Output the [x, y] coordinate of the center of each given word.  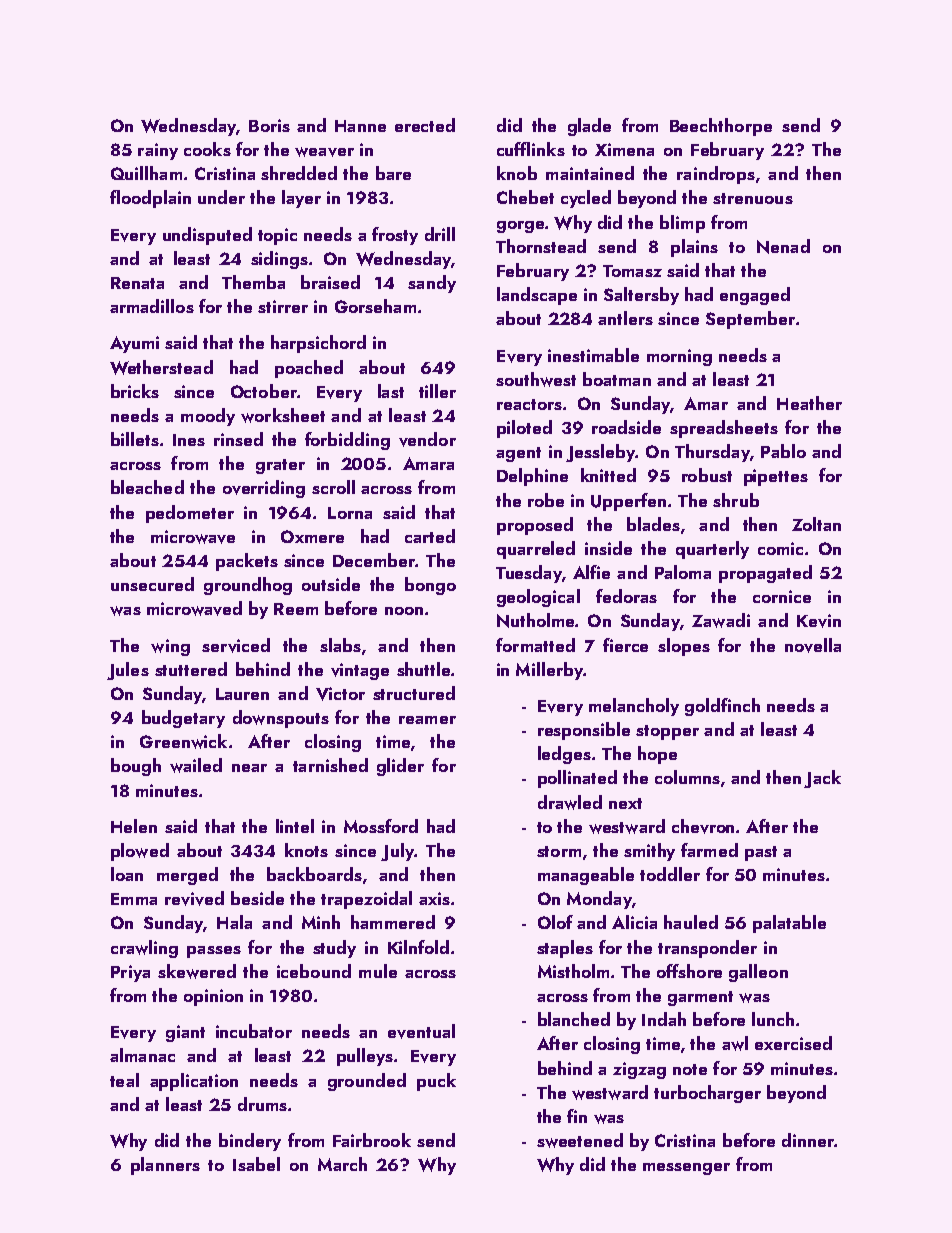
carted [430, 536]
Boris [269, 125]
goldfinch [722, 707]
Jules [128, 671]
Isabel [256, 1164]
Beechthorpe [721, 127]
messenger [686, 1169]
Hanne [360, 126]
